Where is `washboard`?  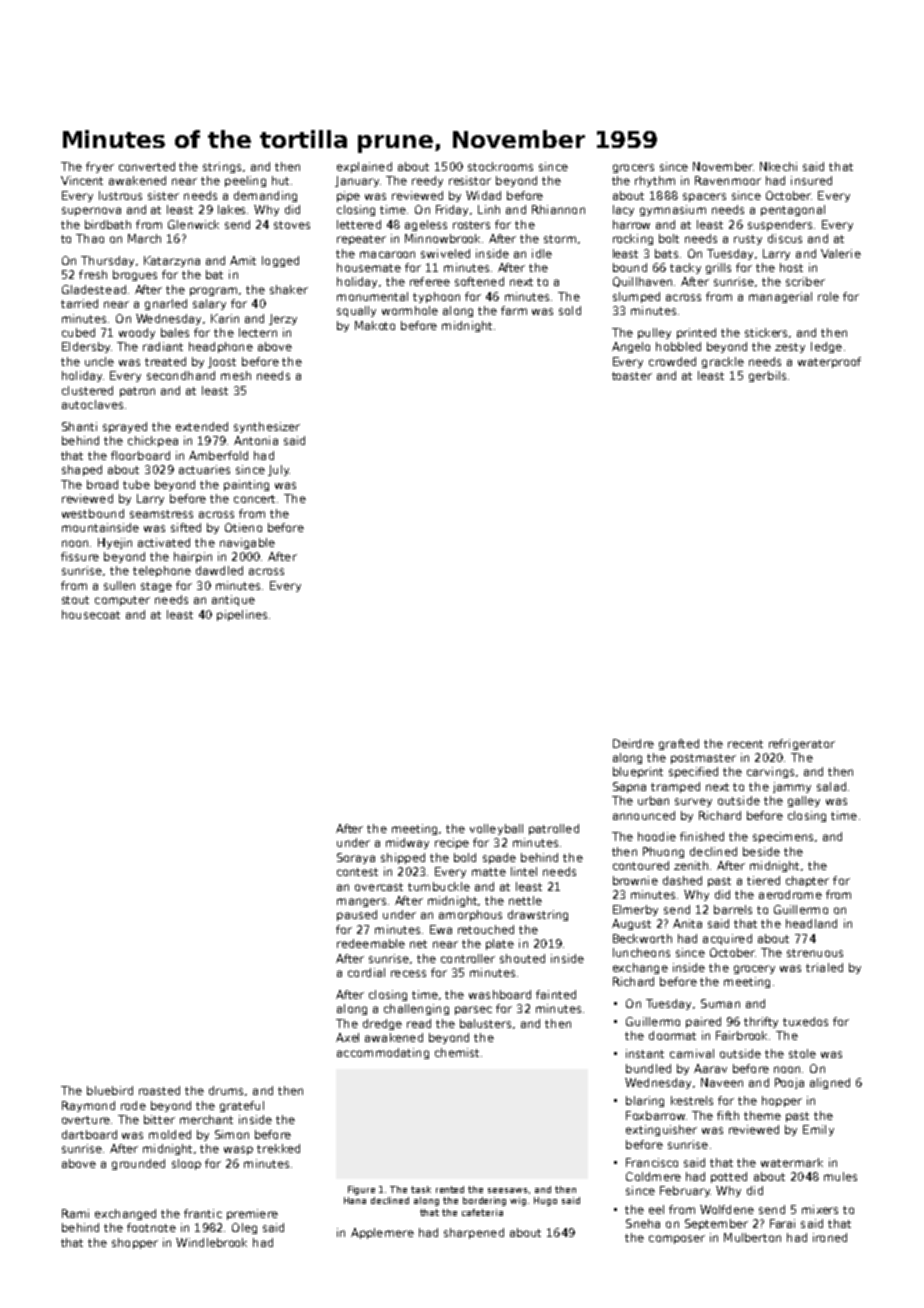 washboard is located at coordinates (500, 994).
